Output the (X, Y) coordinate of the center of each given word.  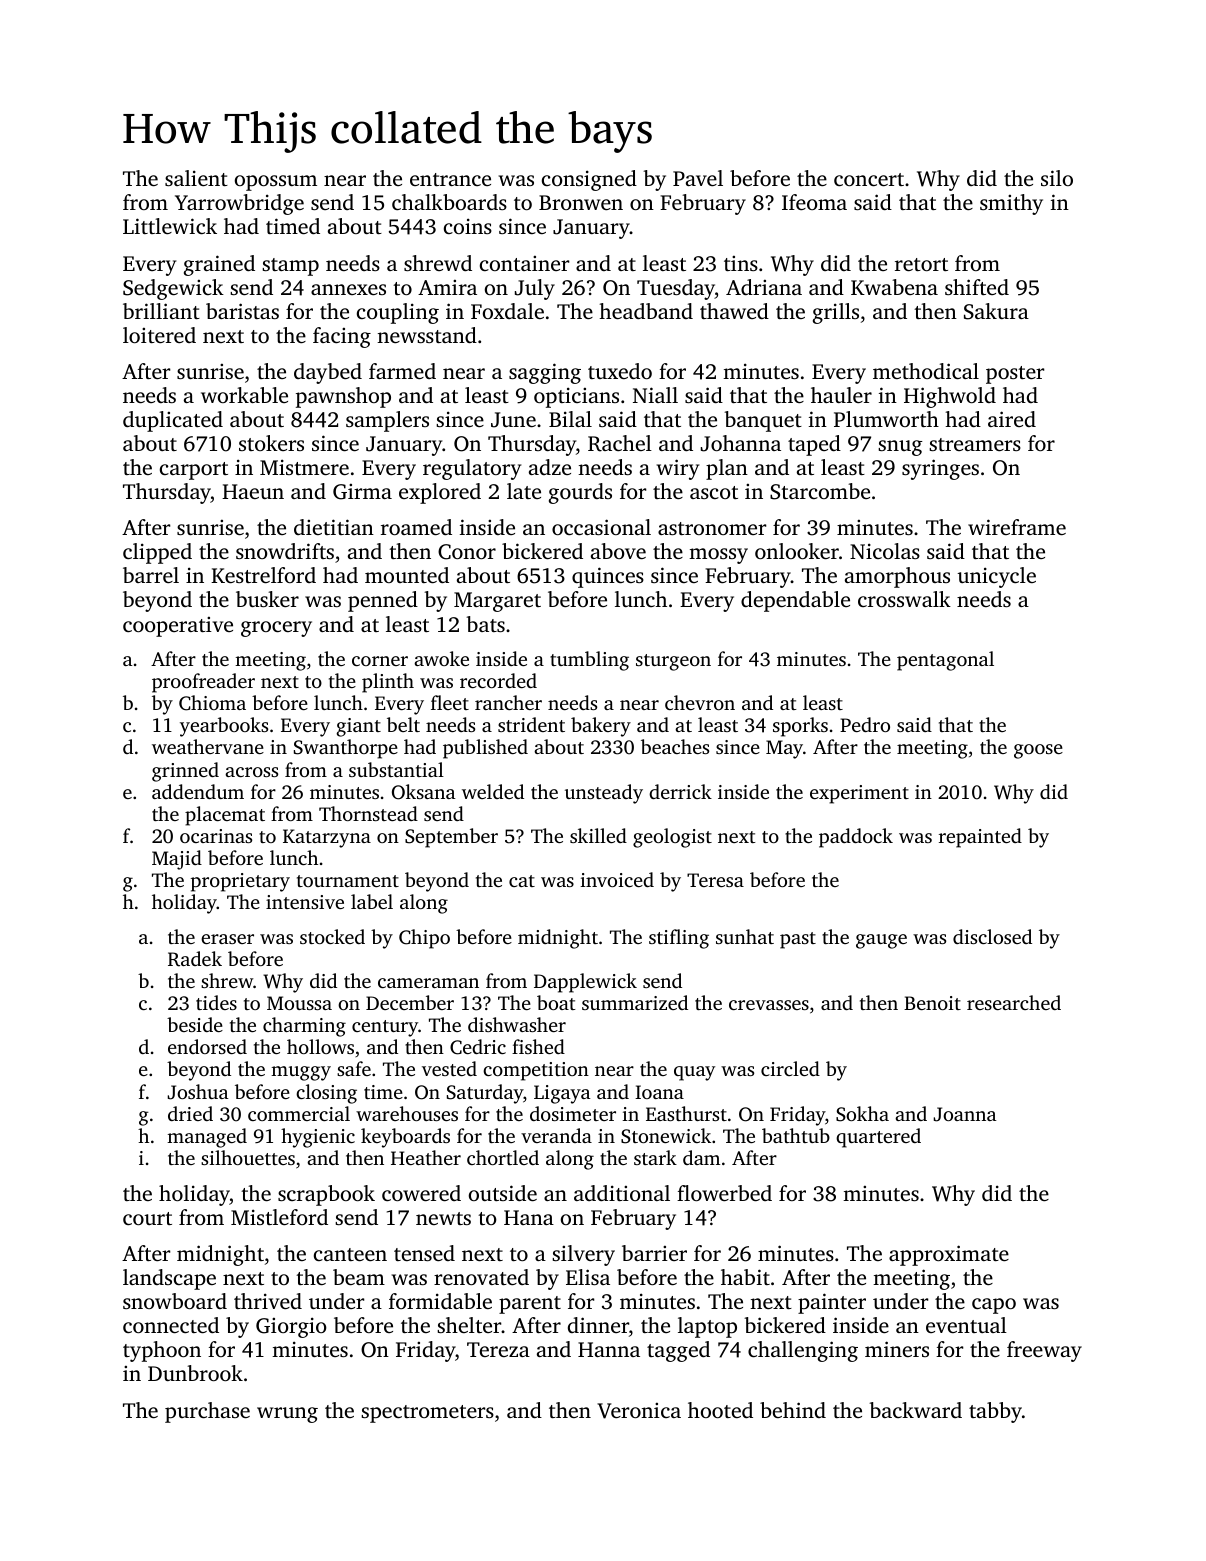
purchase (207, 1412)
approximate (949, 1255)
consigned (589, 180)
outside (503, 1193)
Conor (467, 552)
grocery (276, 629)
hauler (841, 395)
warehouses (407, 1113)
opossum (276, 183)
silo (1057, 178)
